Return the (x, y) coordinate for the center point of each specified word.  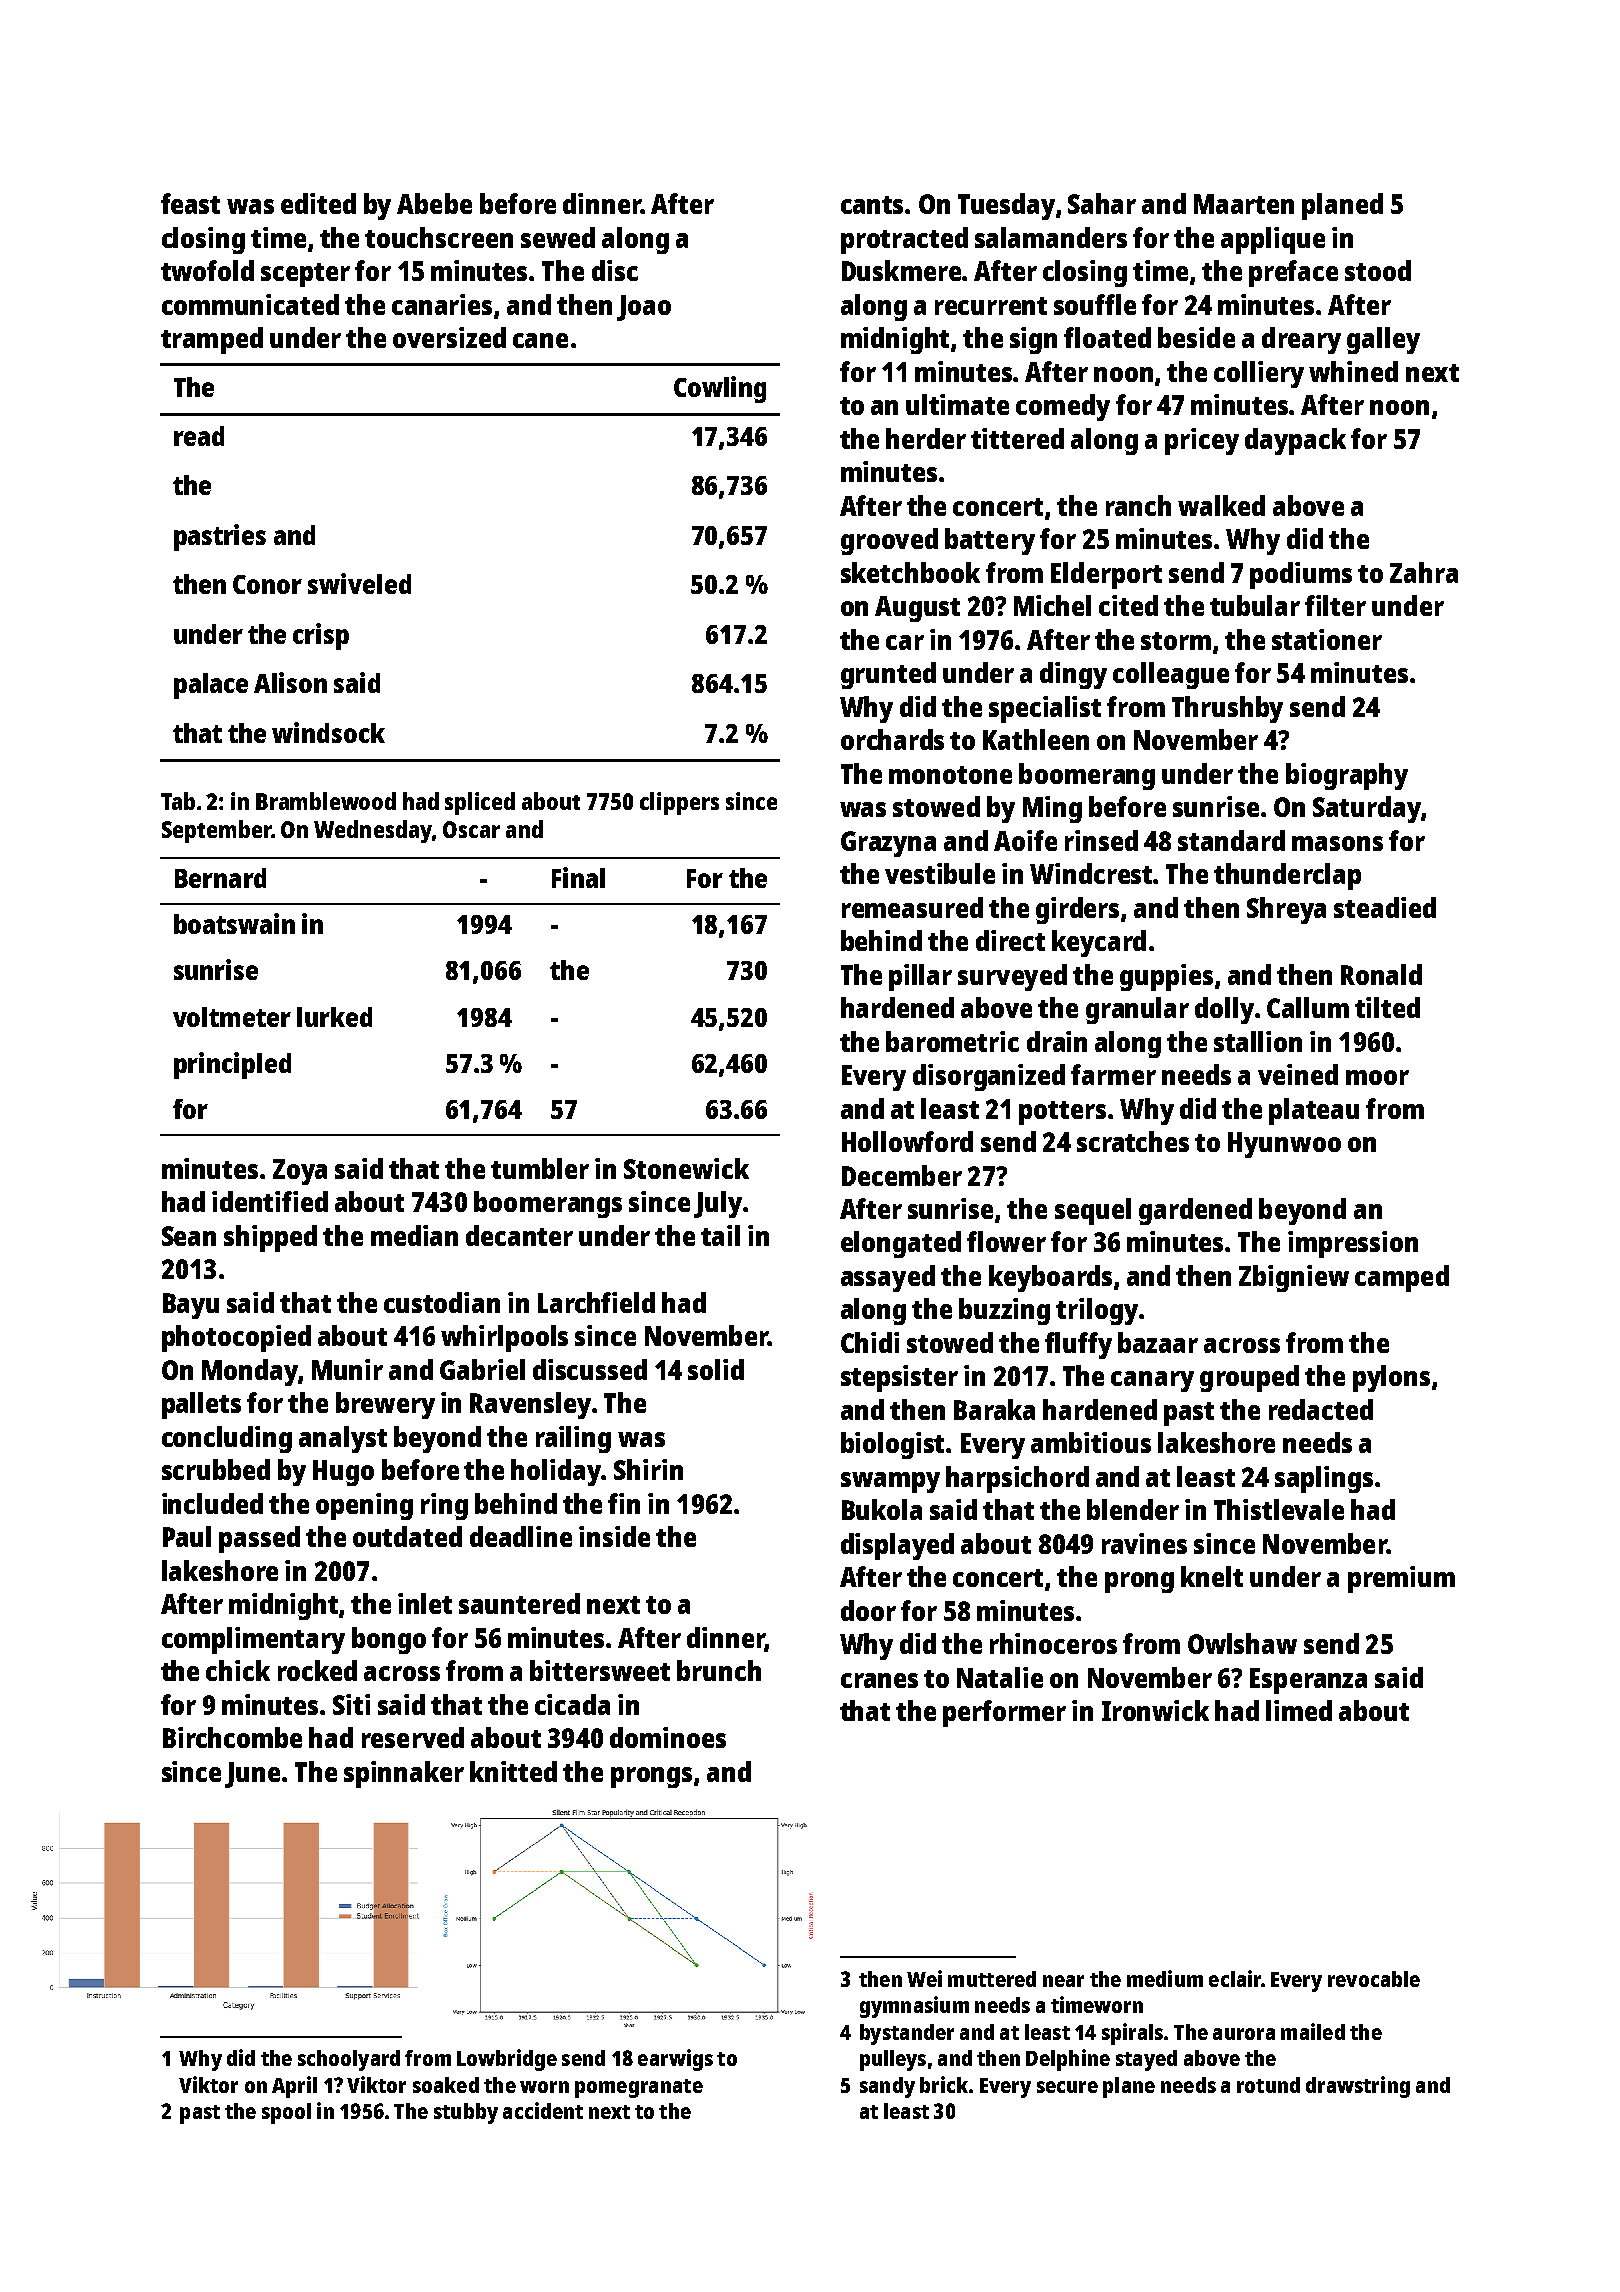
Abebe (434, 203)
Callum (1308, 1007)
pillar (920, 977)
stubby (466, 2113)
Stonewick (686, 1168)
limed (1299, 1710)
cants (872, 205)
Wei (924, 1978)
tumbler (540, 1168)
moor (1377, 1077)
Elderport (1106, 575)
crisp (321, 636)
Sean (189, 1236)
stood (1378, 270)
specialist (1045, 709)
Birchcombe (232, 1737)
